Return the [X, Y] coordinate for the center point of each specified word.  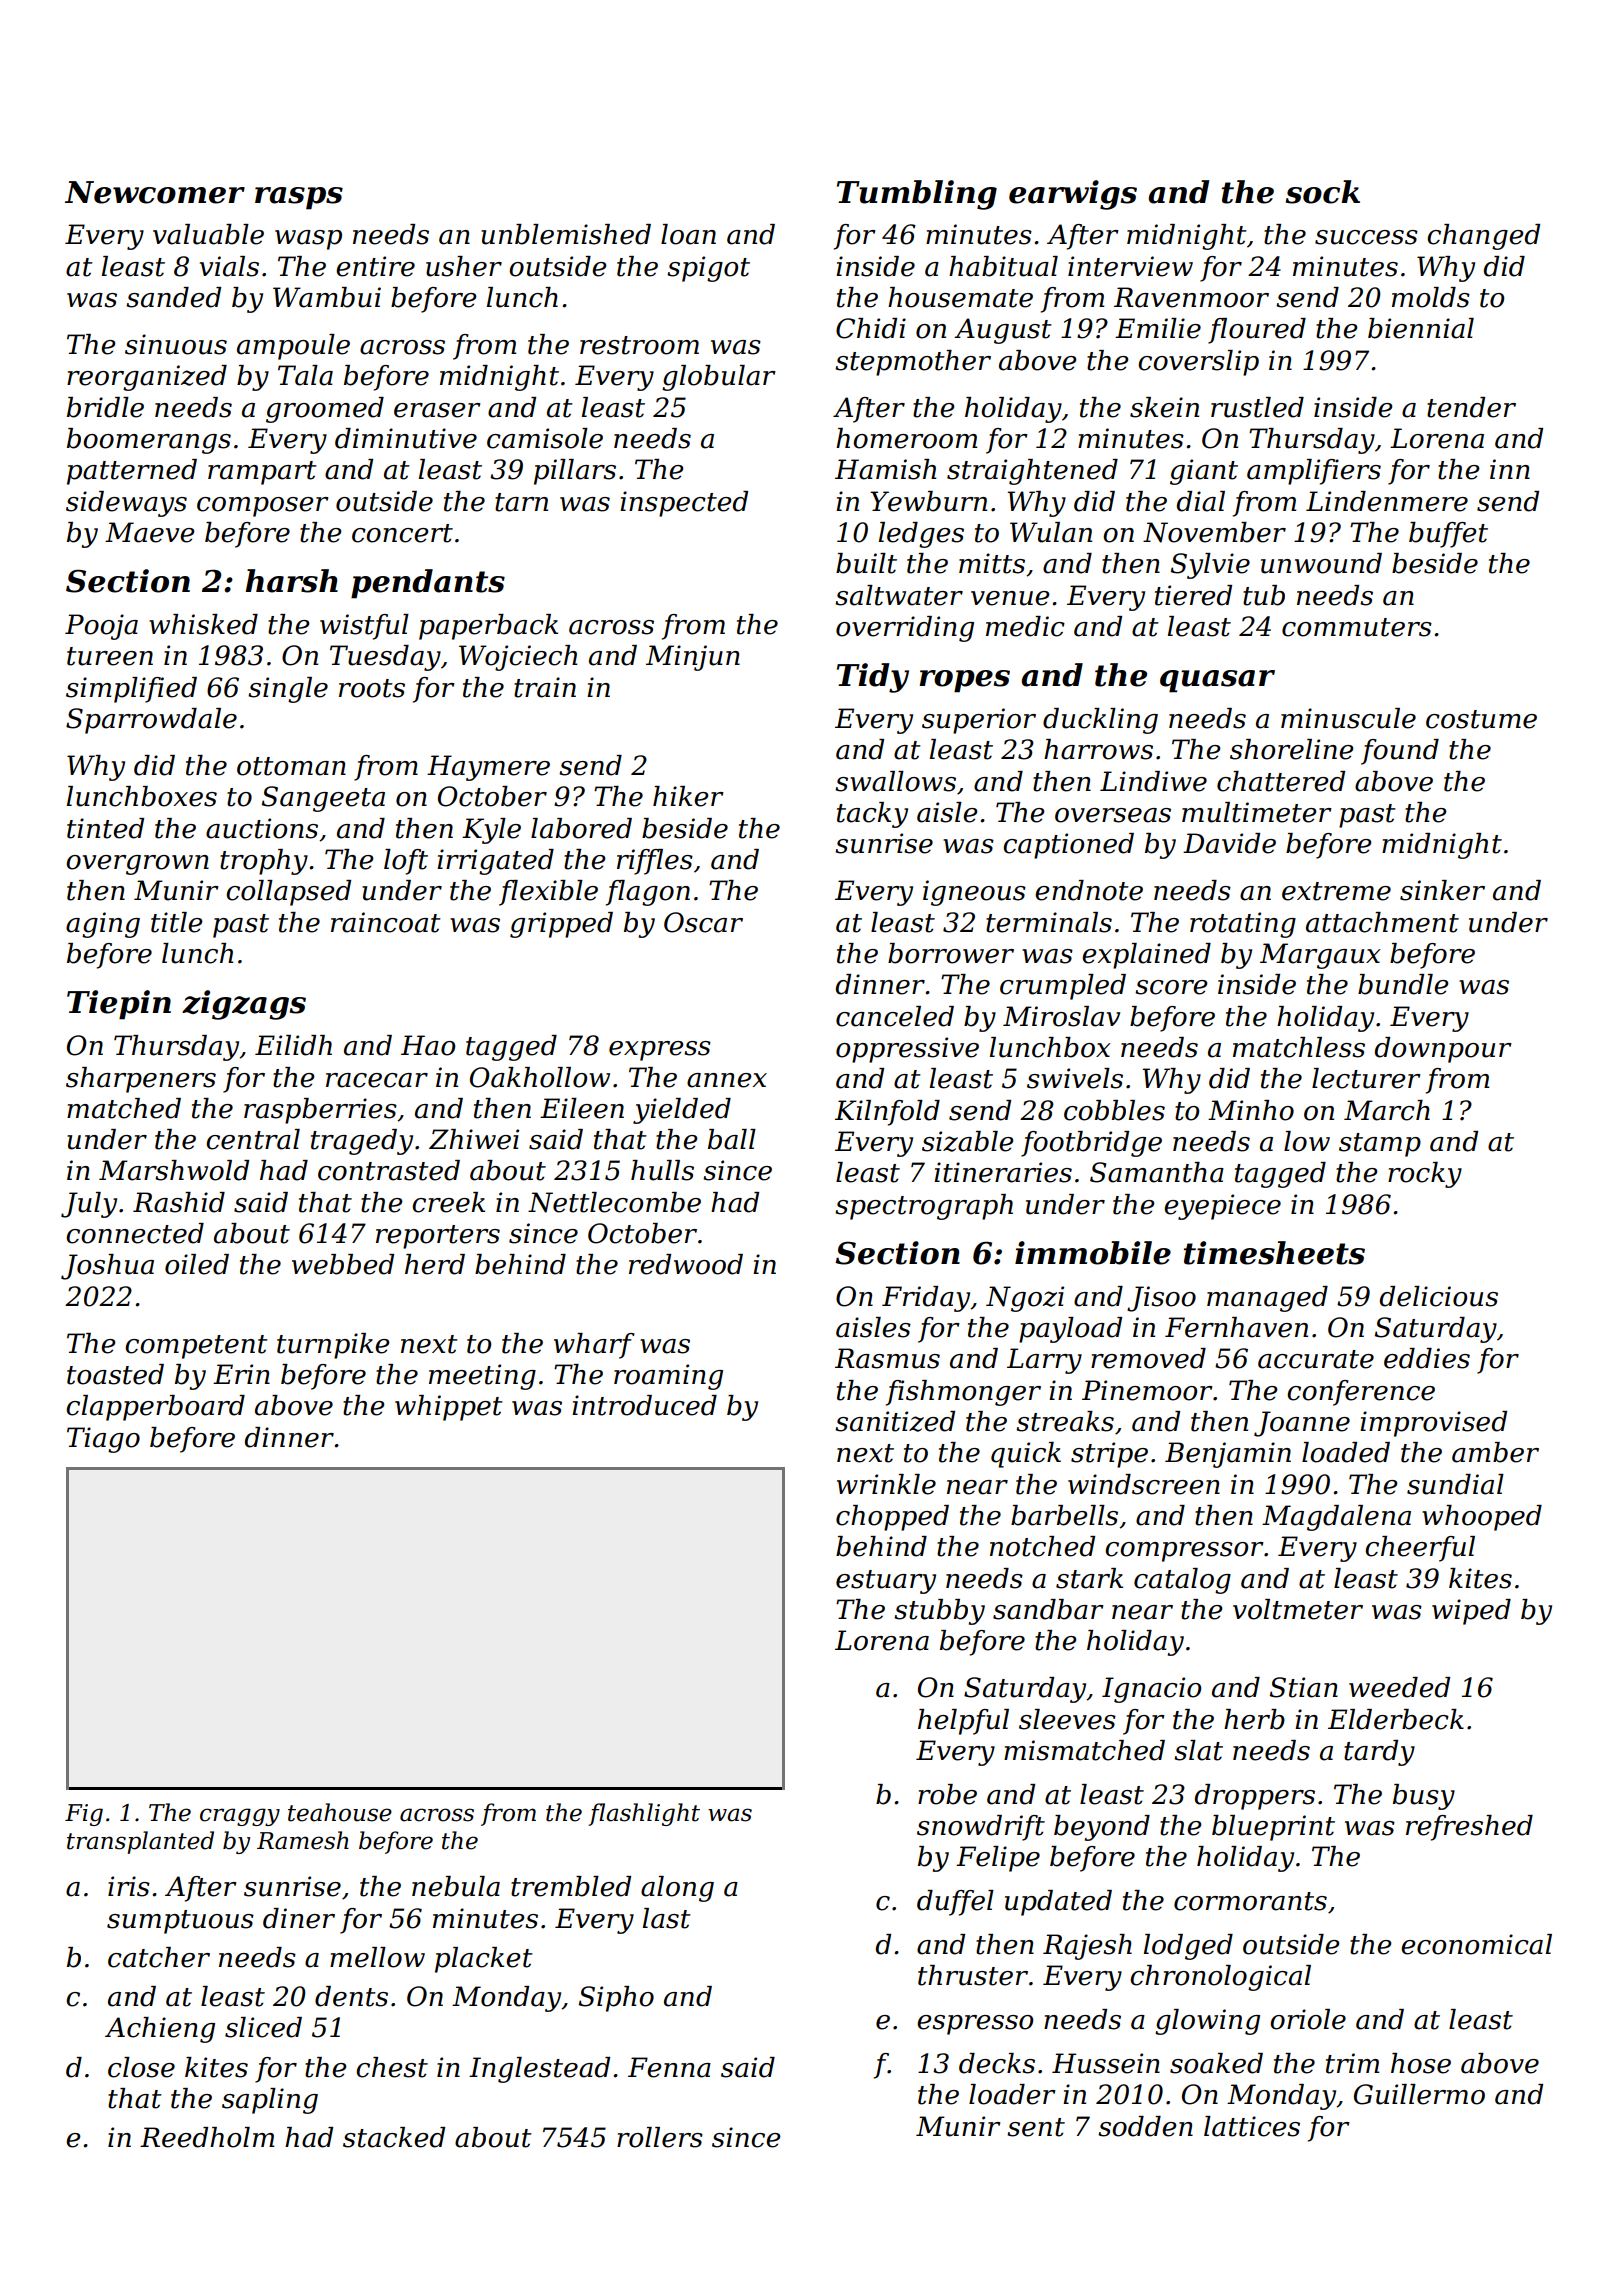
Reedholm [207, 2137]
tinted [105, 828]
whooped [1482, 1518]
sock [1323, 192]
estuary [886, 1582]
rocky [1425, 1175]
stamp [1380, 1145]
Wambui [327, 297]
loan [688, 234]
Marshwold [174, 1170]
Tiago [103, 1440]
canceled [895, 1016]
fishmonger [963, 1393]
